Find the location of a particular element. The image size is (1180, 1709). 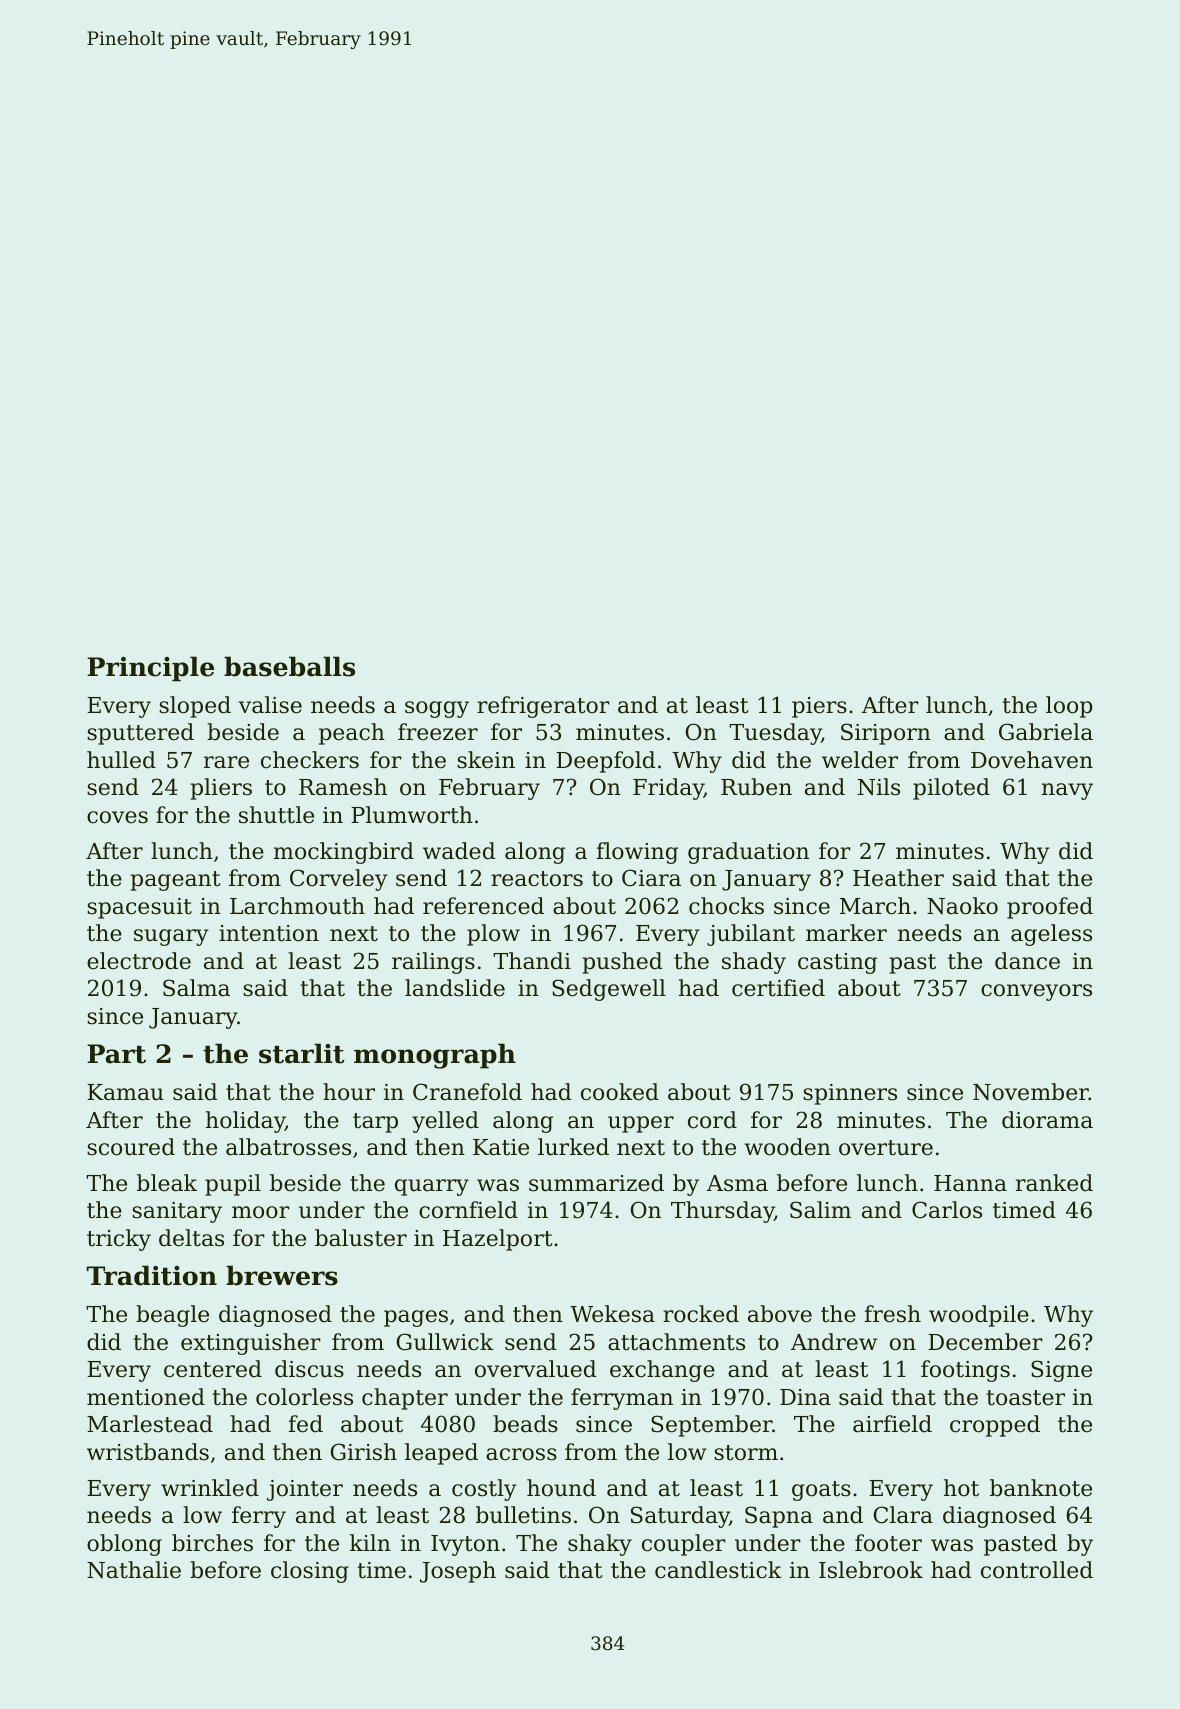

navy is located at coordinates (1067, 791).
